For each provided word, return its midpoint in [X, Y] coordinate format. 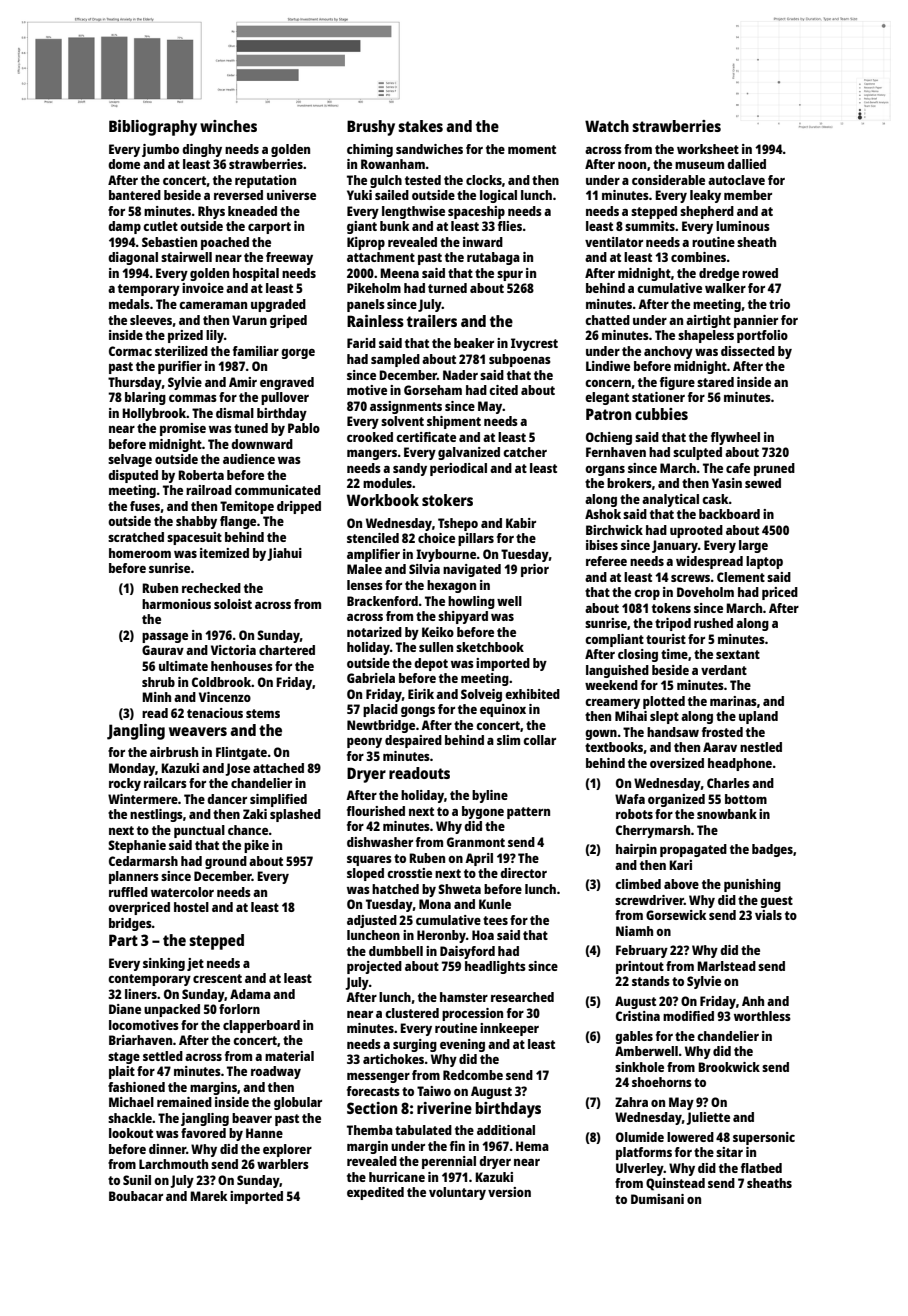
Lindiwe [608, 366]
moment [532, 149]
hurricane [397, 1177]
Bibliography [153, 128]
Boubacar [136, 1196]
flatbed [761, 1168]
